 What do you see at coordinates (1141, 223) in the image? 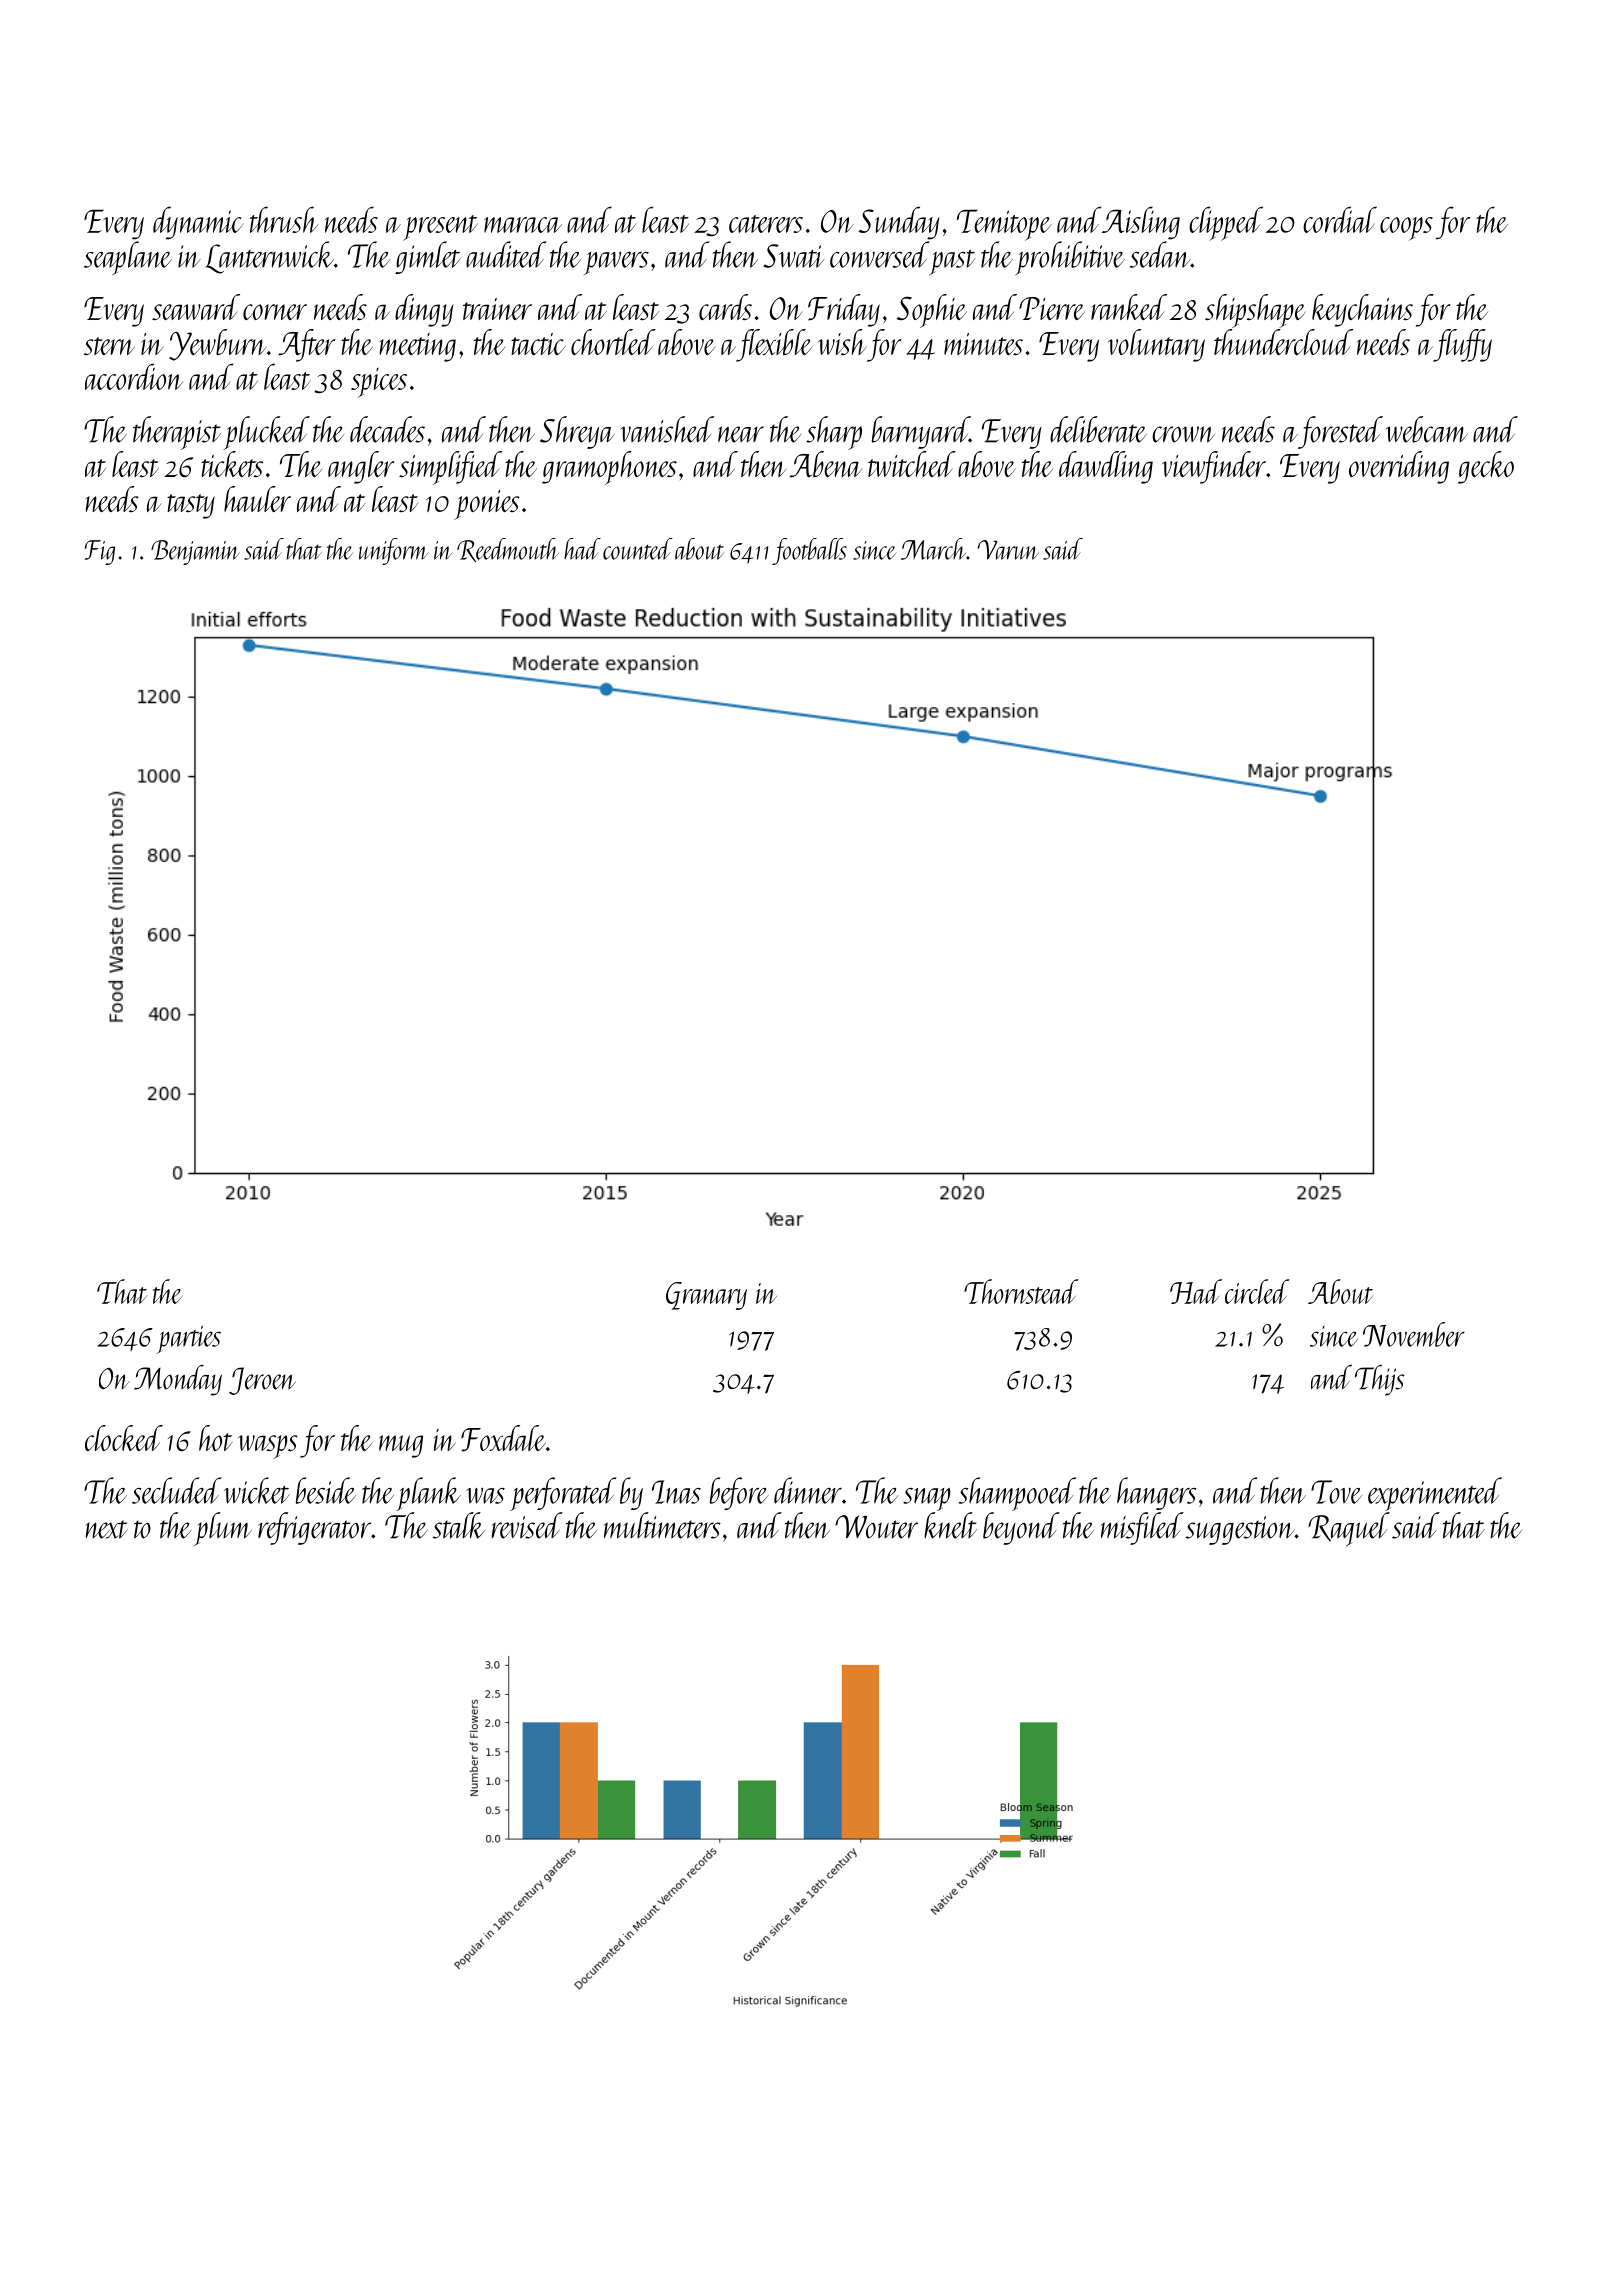
I see `Aisling` at bounding box center [1141, 223].
